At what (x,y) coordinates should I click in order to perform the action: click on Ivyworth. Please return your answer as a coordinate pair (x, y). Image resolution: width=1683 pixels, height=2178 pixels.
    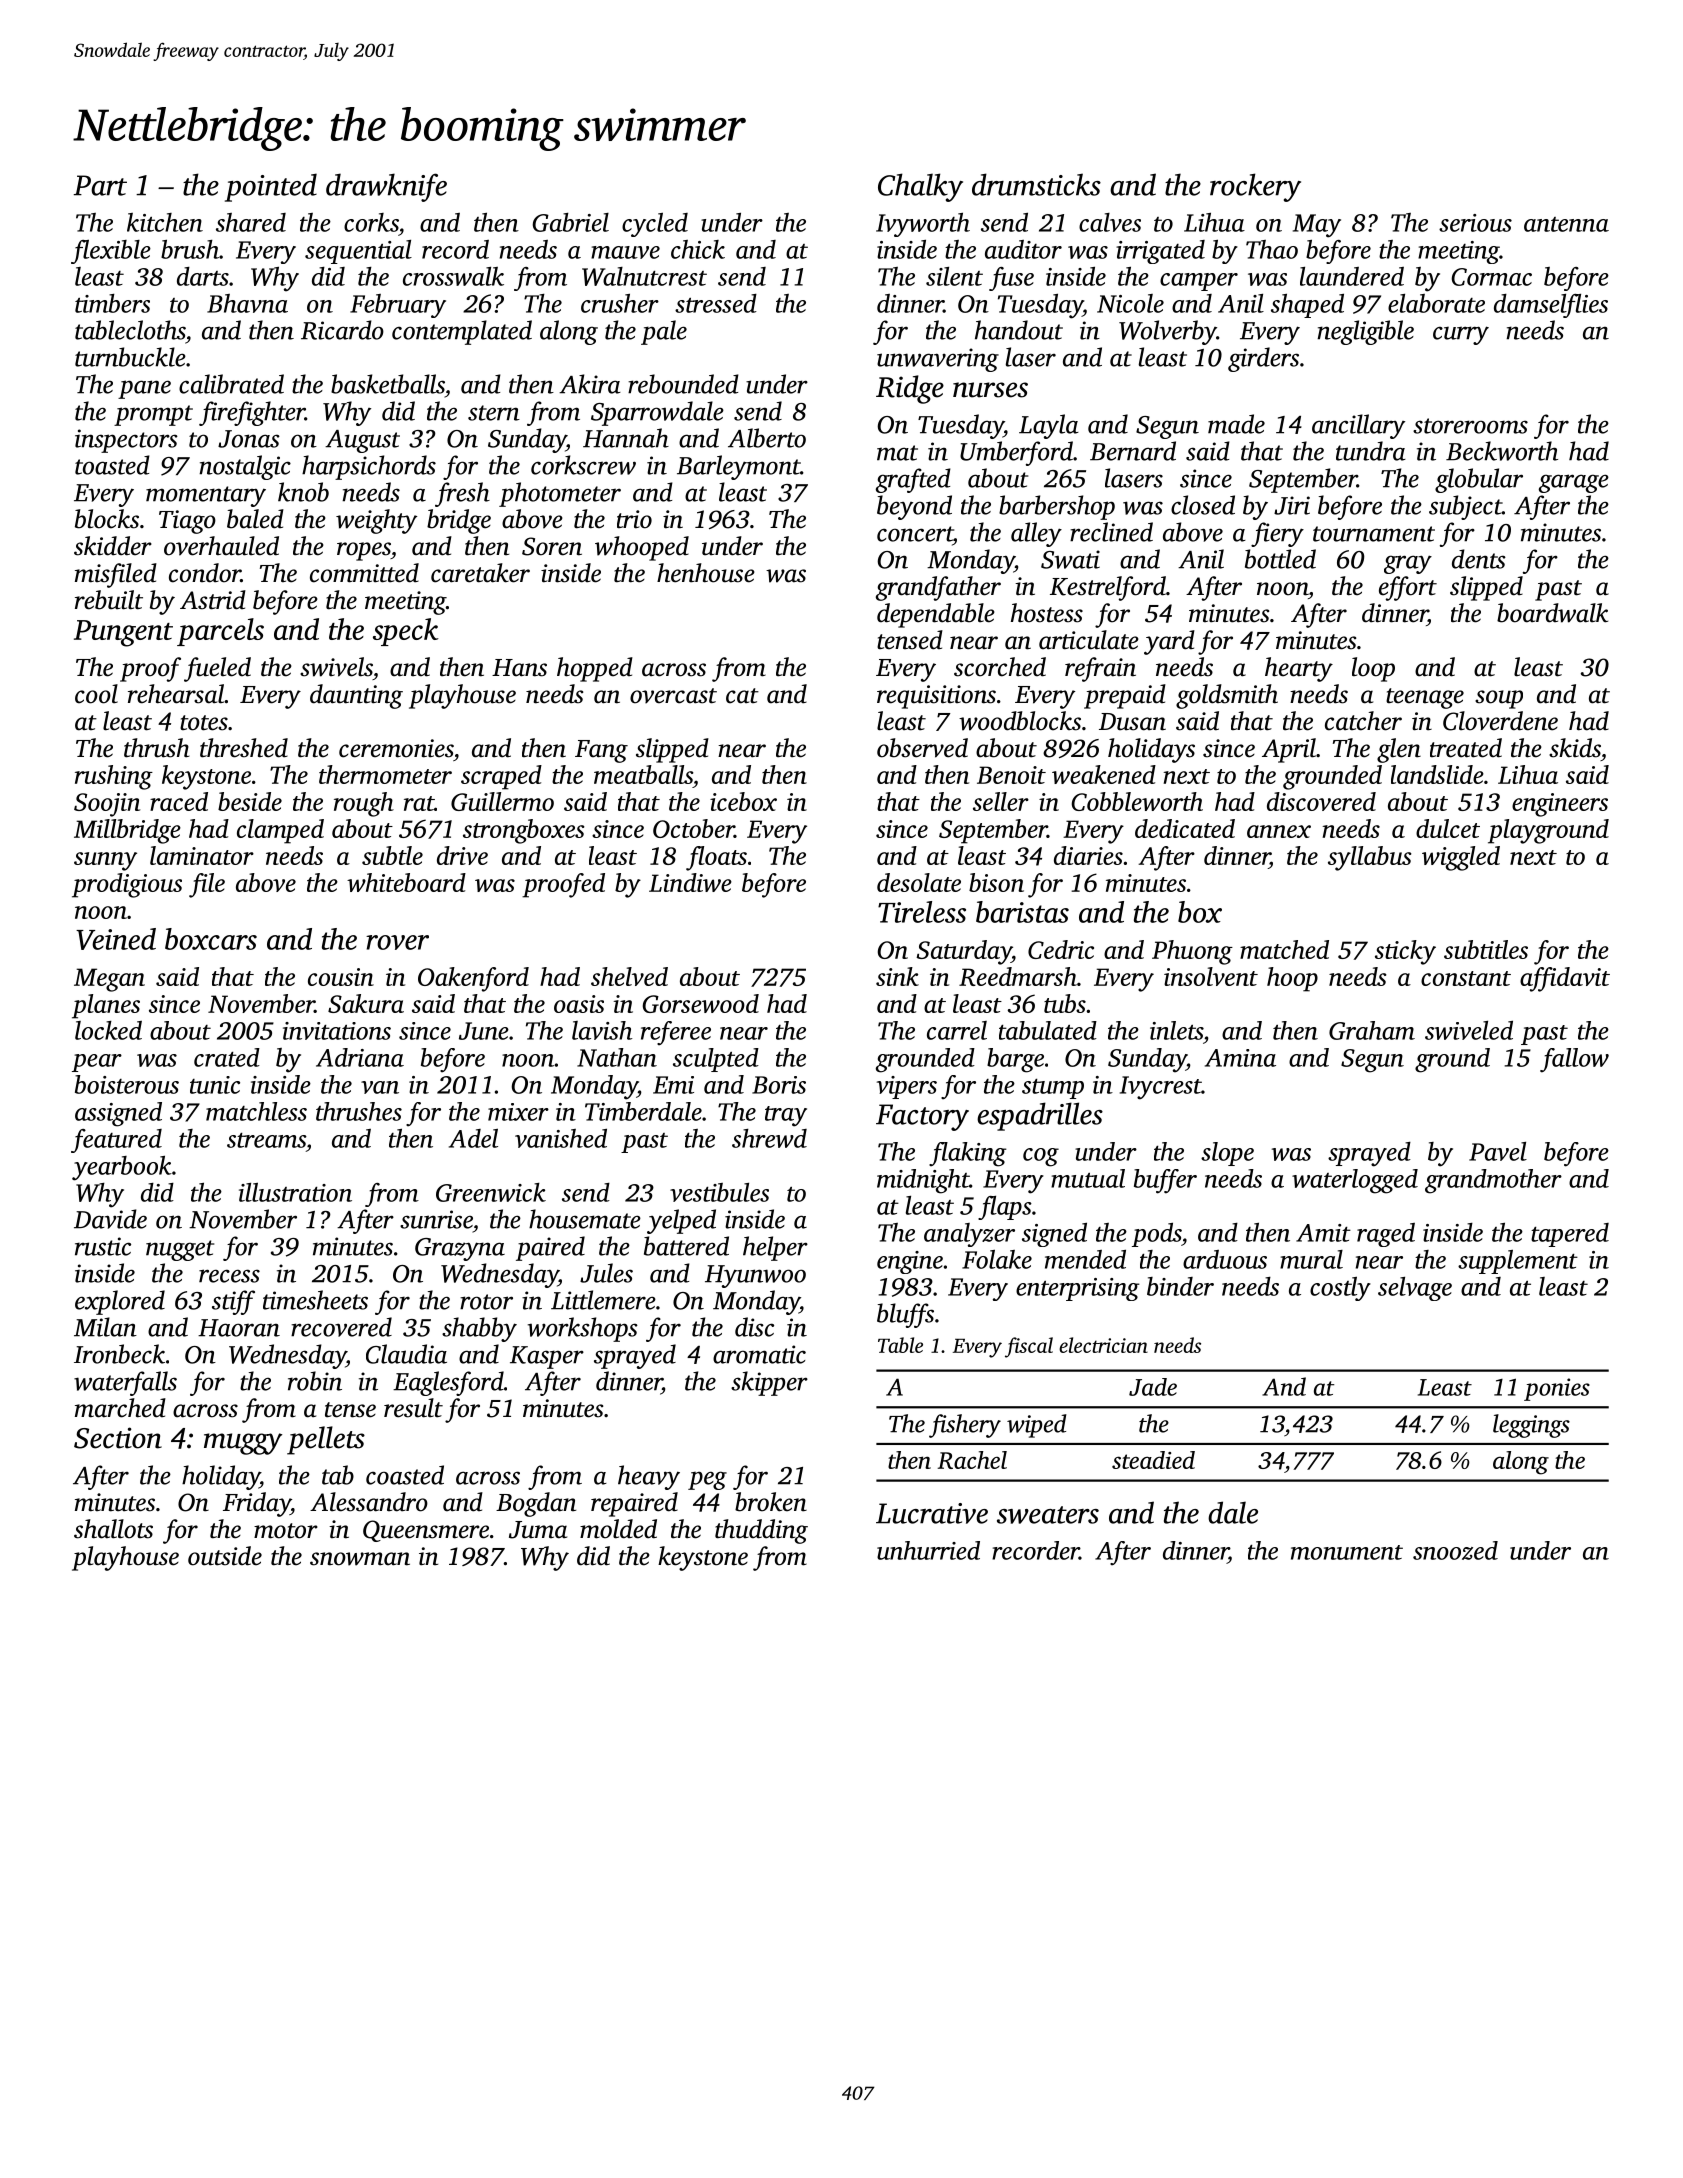
    Looking at the image, I should click on (923, 225).
